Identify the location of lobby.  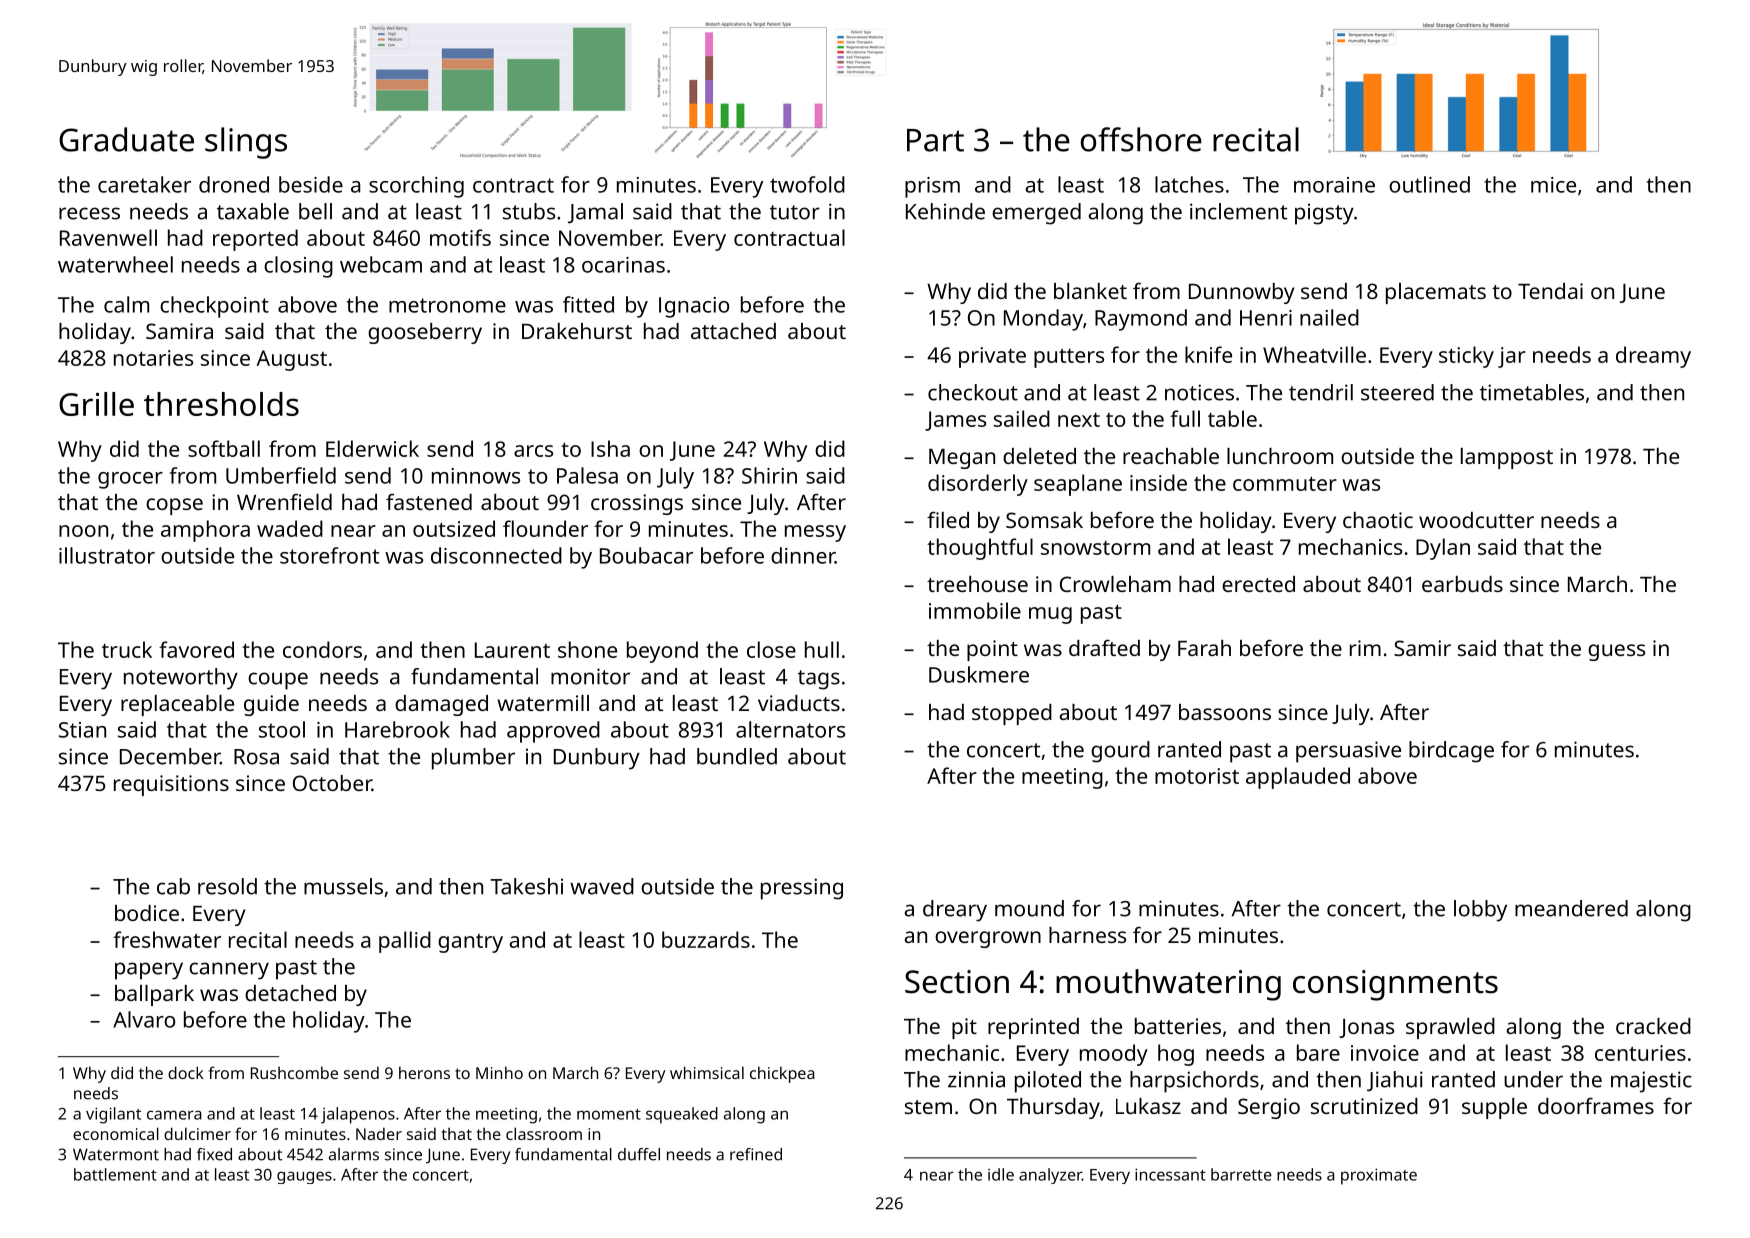
(1480, 911).
